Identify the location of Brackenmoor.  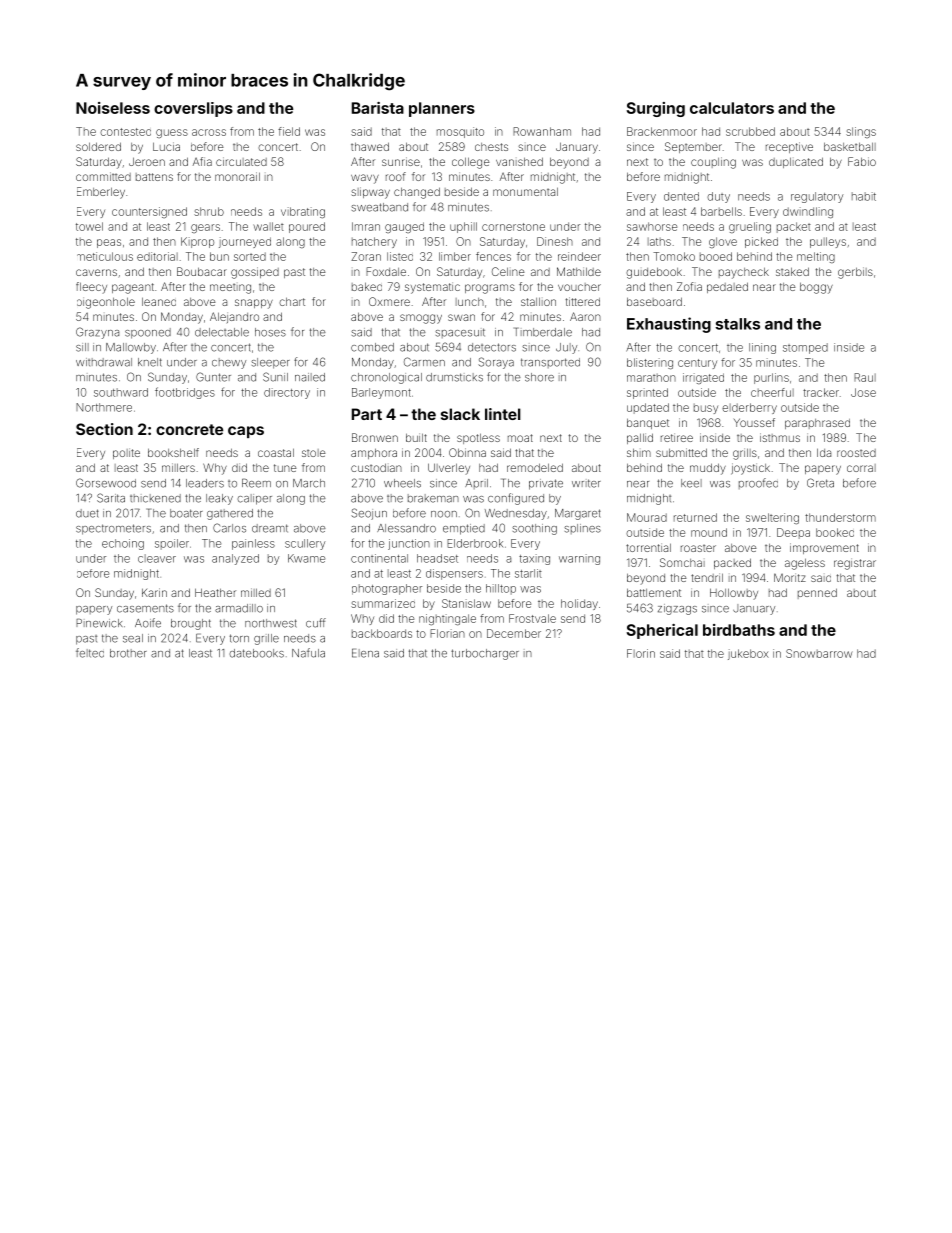
(662, 131).
